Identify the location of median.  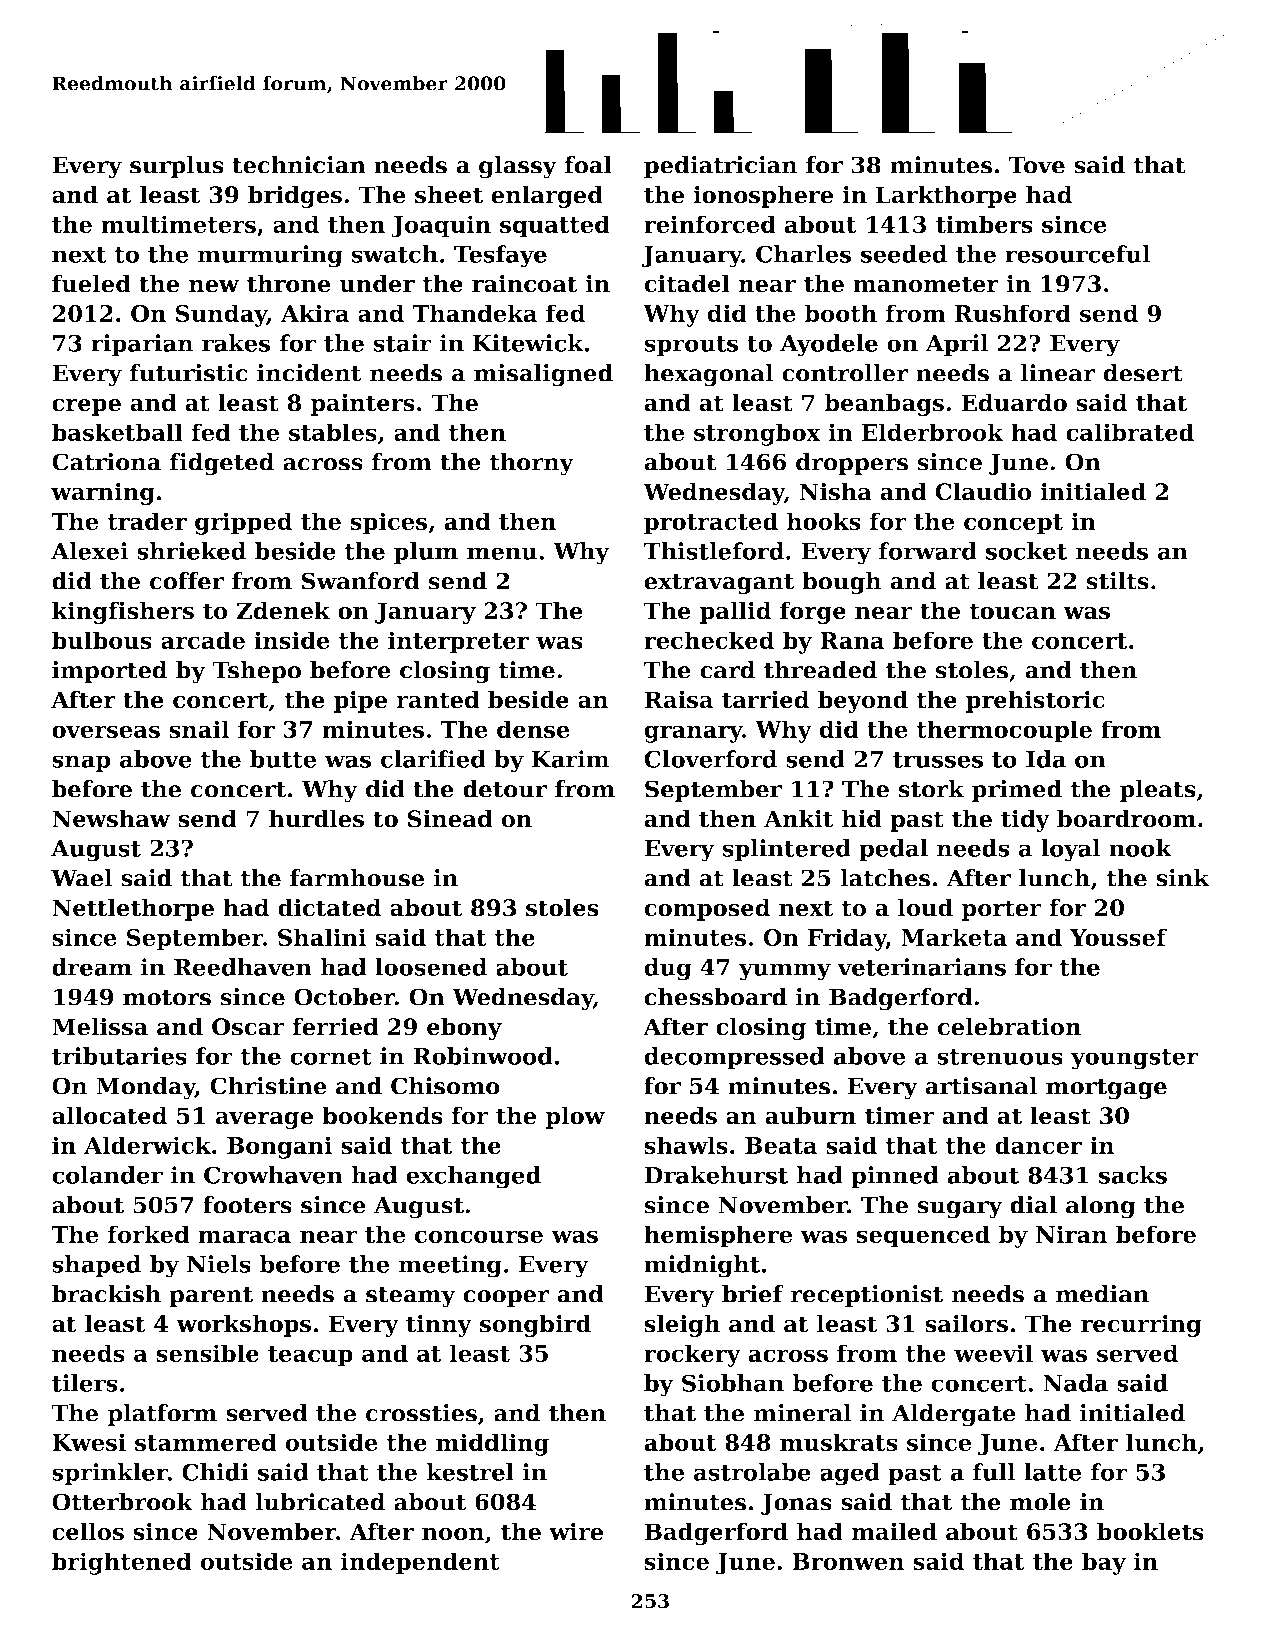
(1102, 1294).
